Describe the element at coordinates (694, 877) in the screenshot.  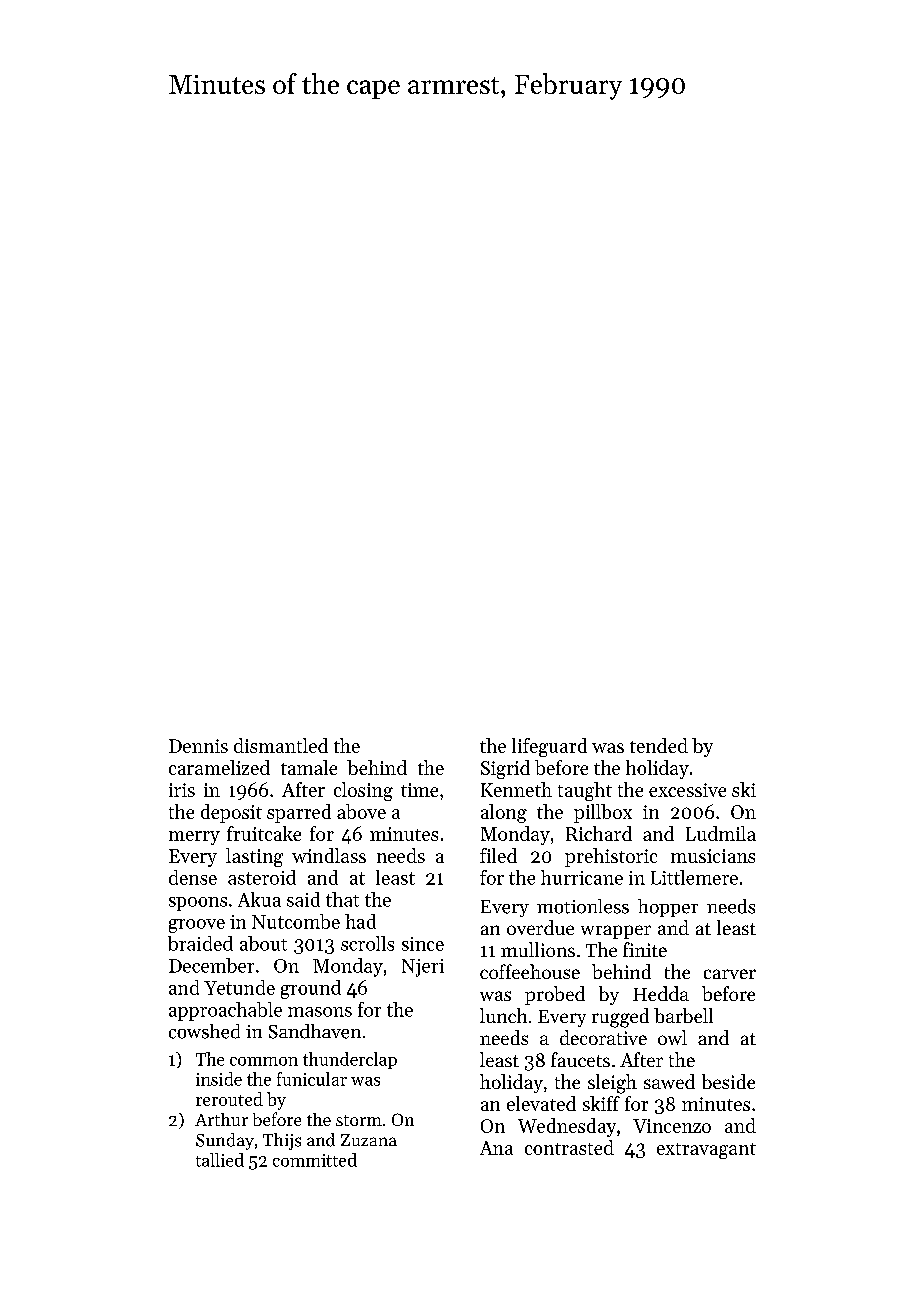
I see `Littlemere` at that location.
